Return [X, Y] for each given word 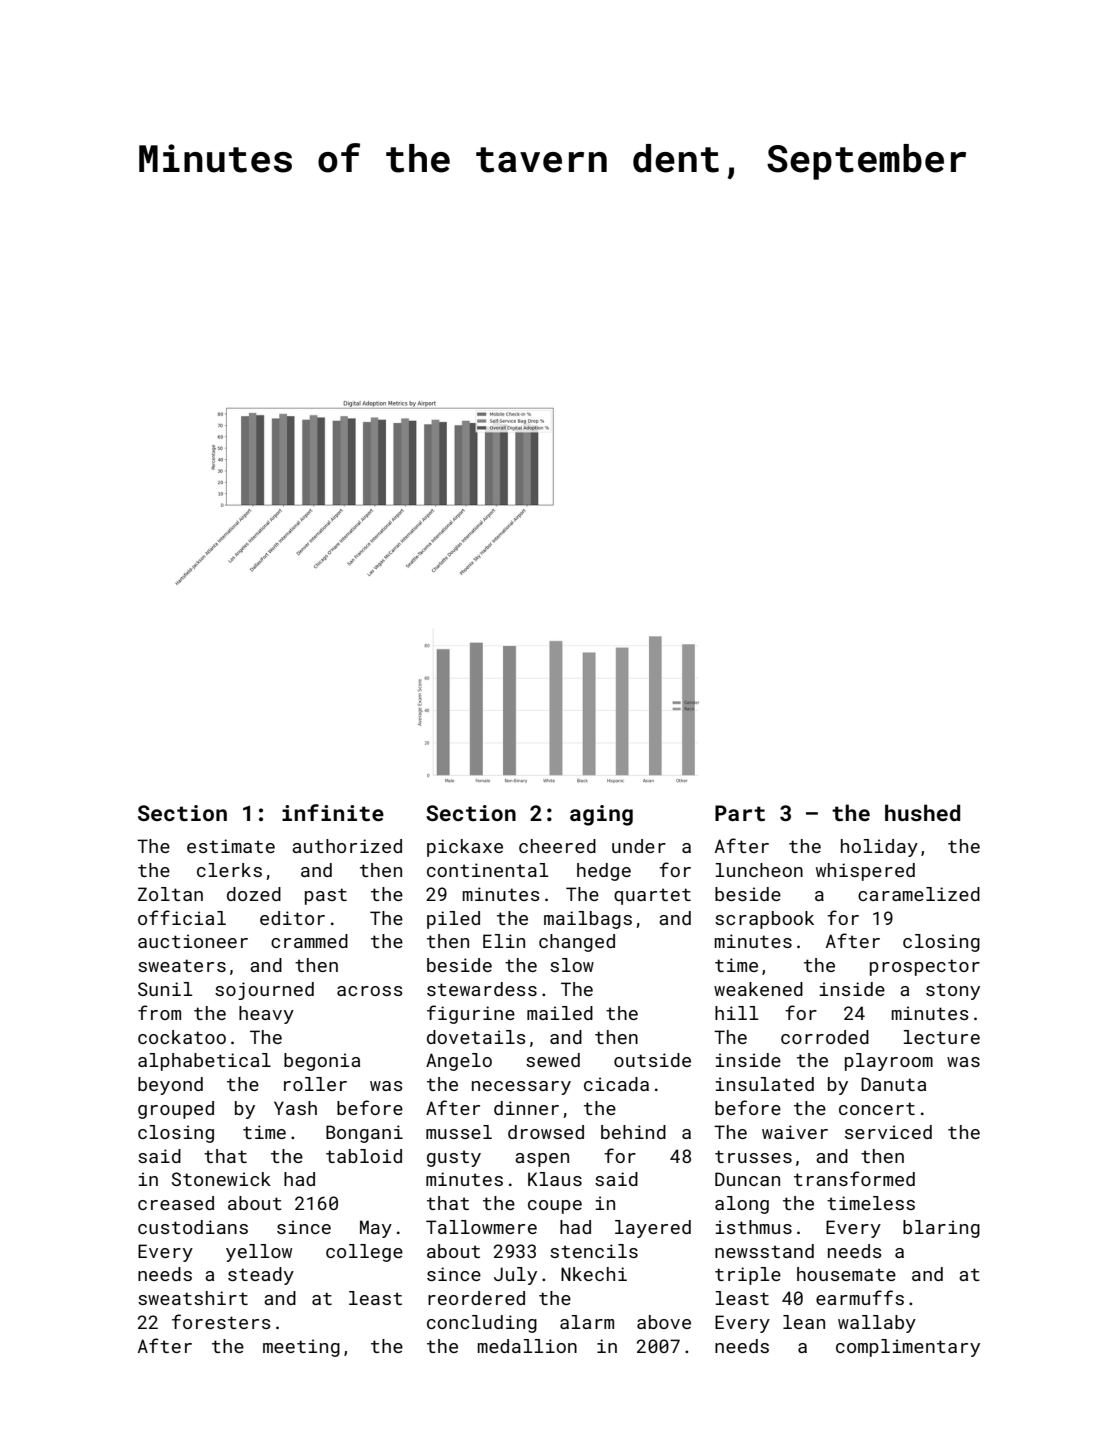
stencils [594, 1251]
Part [740, 813]
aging [601, 815]
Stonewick [221, 1179]
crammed [309, 941]
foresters [221, 1321]
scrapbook [764, 920]
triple [748, 1276]
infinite [333, 812]
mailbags [588, 920]
